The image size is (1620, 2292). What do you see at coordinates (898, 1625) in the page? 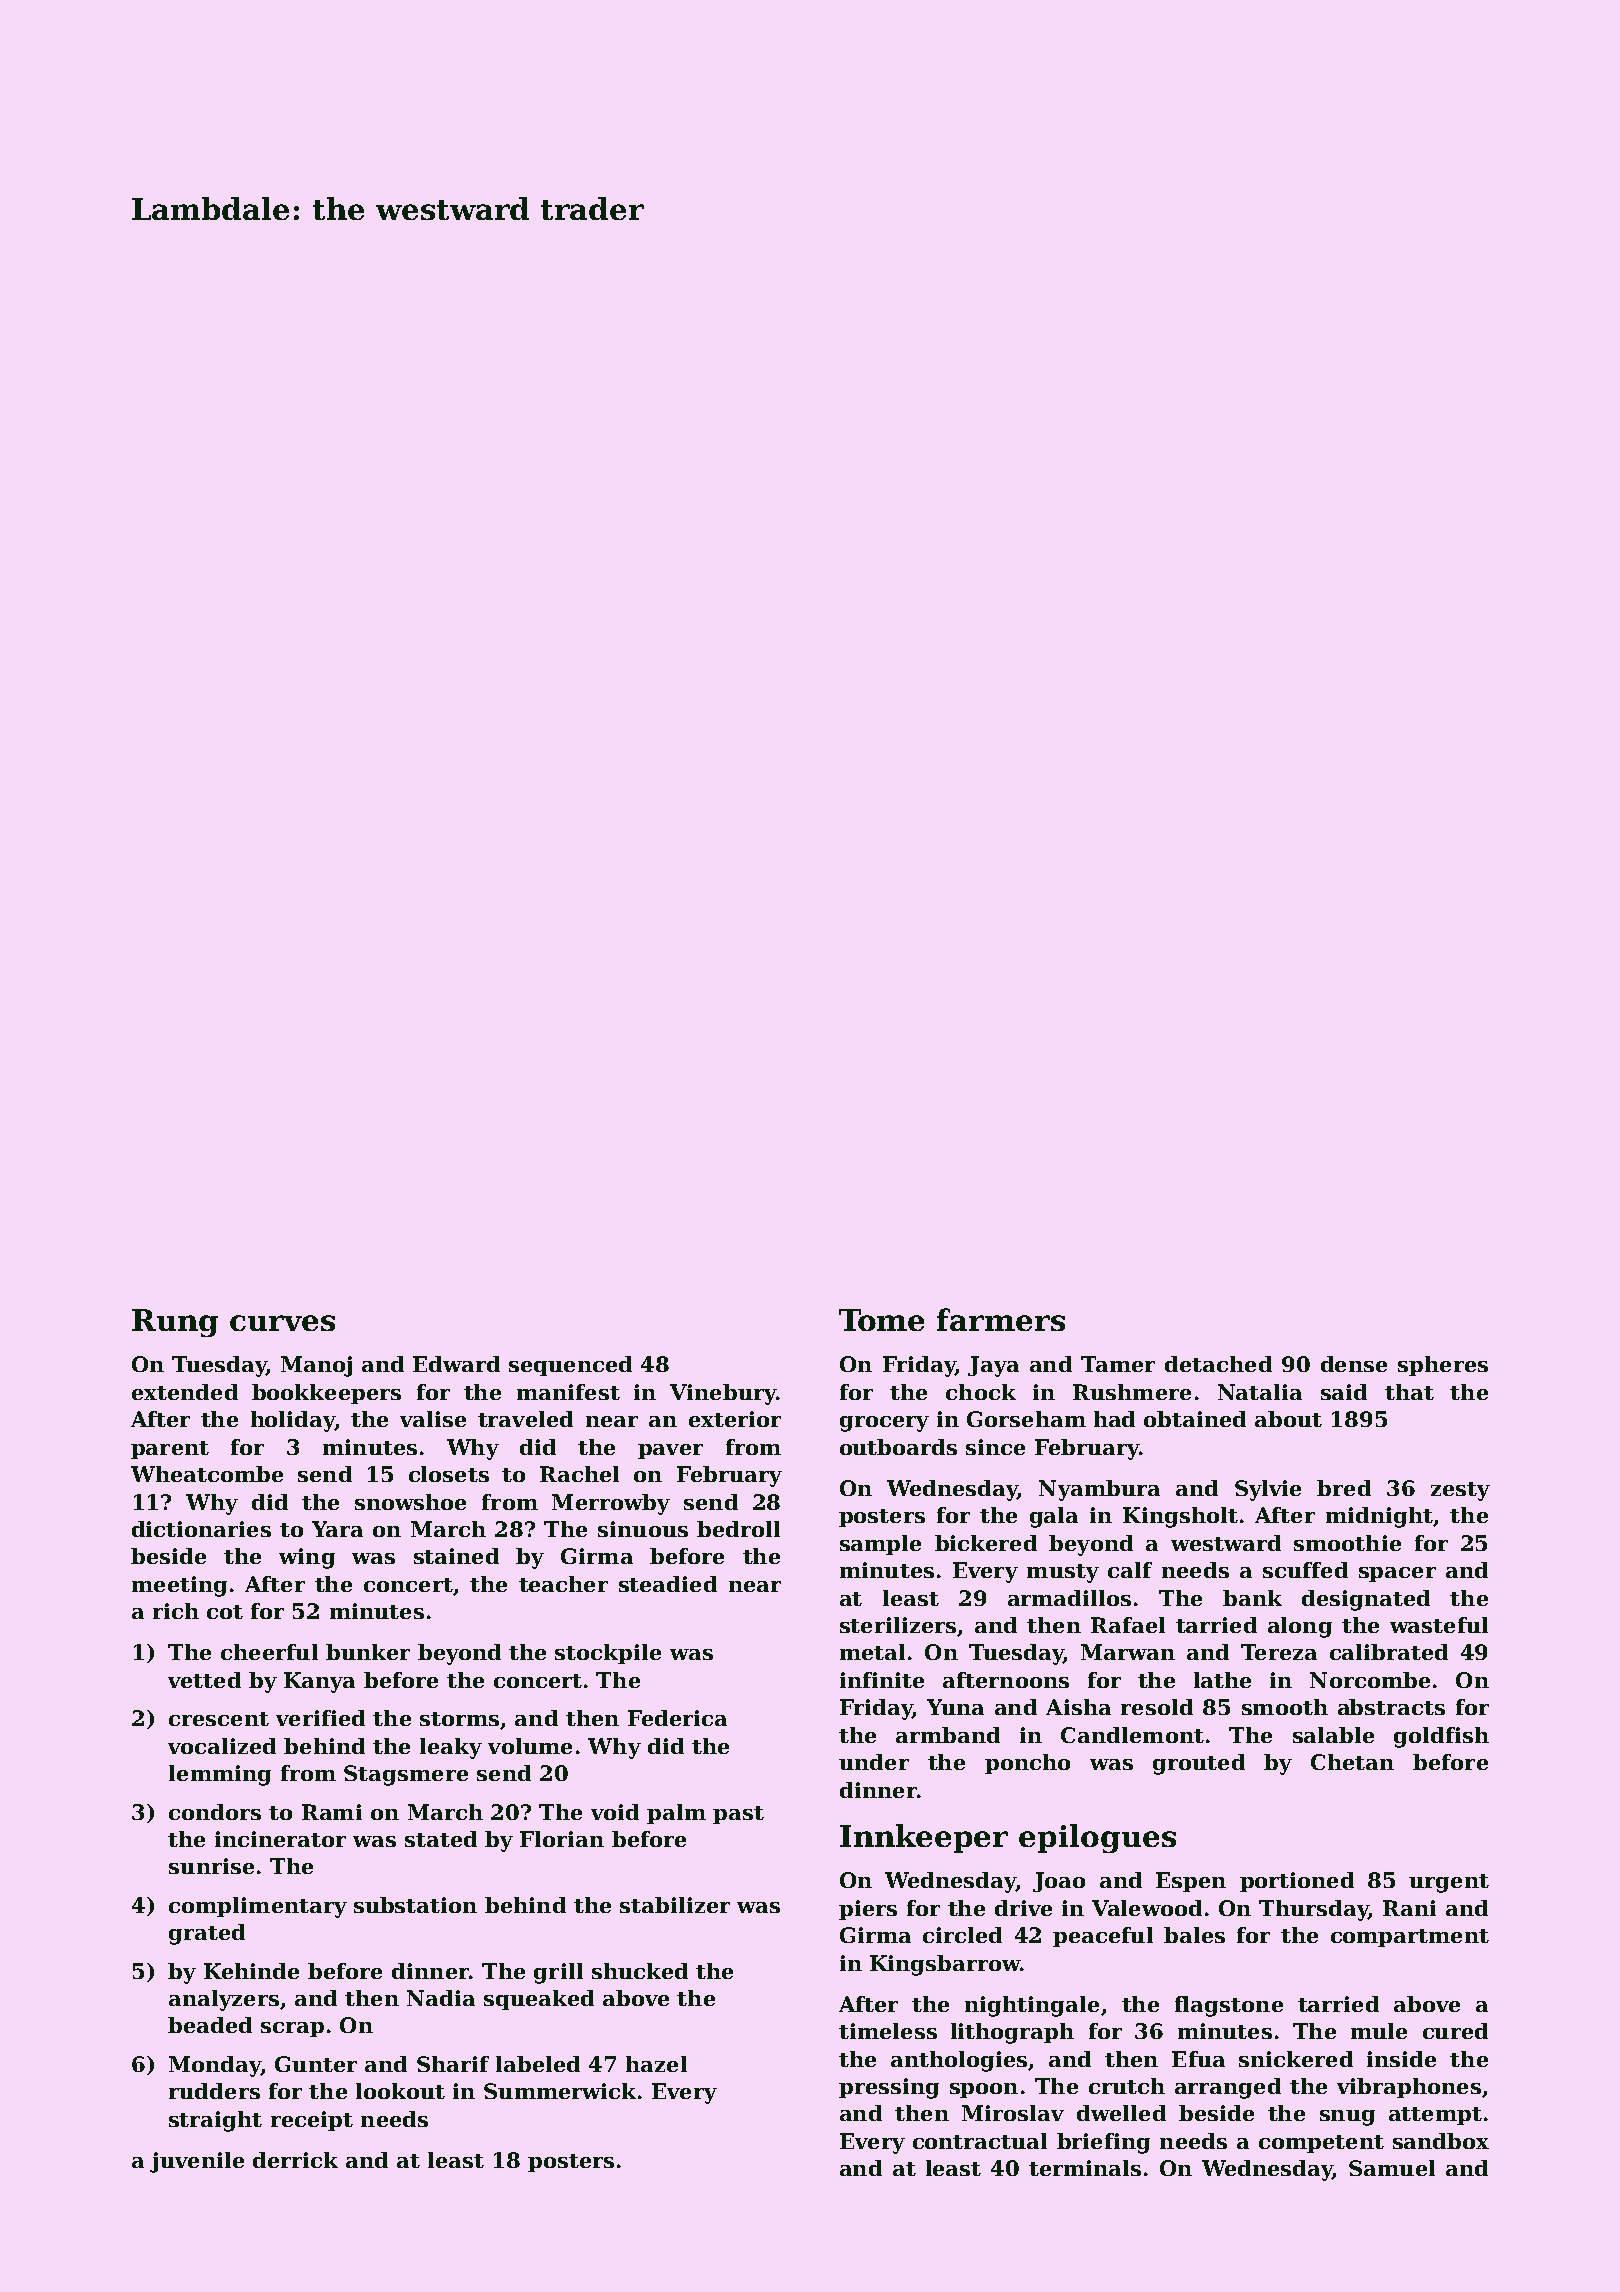
I see `sterilizers` at bounding box center [898, 1625].
